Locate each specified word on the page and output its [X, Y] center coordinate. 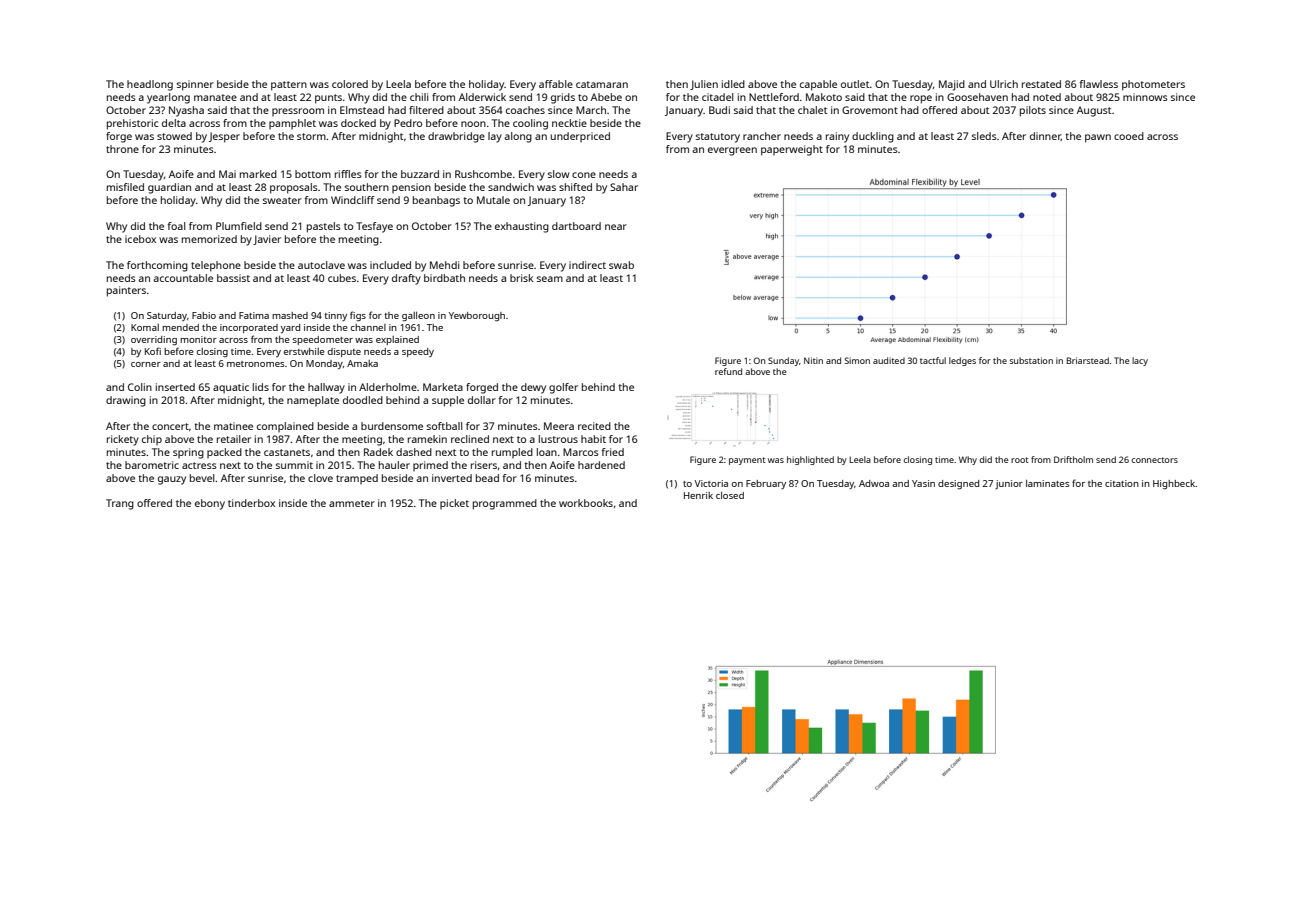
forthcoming [157, 266]
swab [621, 265]
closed [730, 495]
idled [733, 84]
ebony [210, 504]
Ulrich [1004, 84]
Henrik [698, 495]
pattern [289, 86]
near [616, 227]
